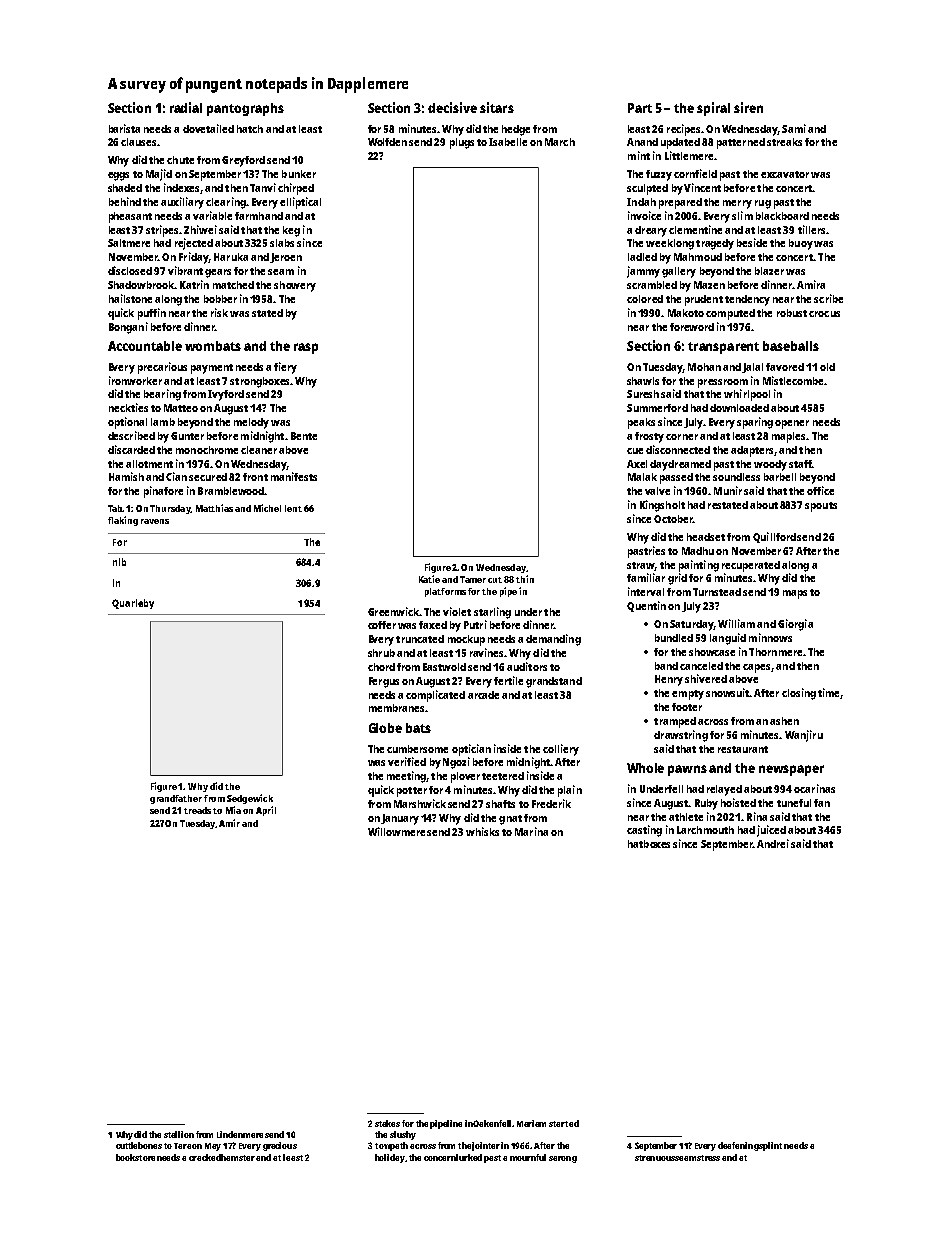 The width and height of the screenshot is (952, 1233). I want to click on sarong, so click(563, 1159).
